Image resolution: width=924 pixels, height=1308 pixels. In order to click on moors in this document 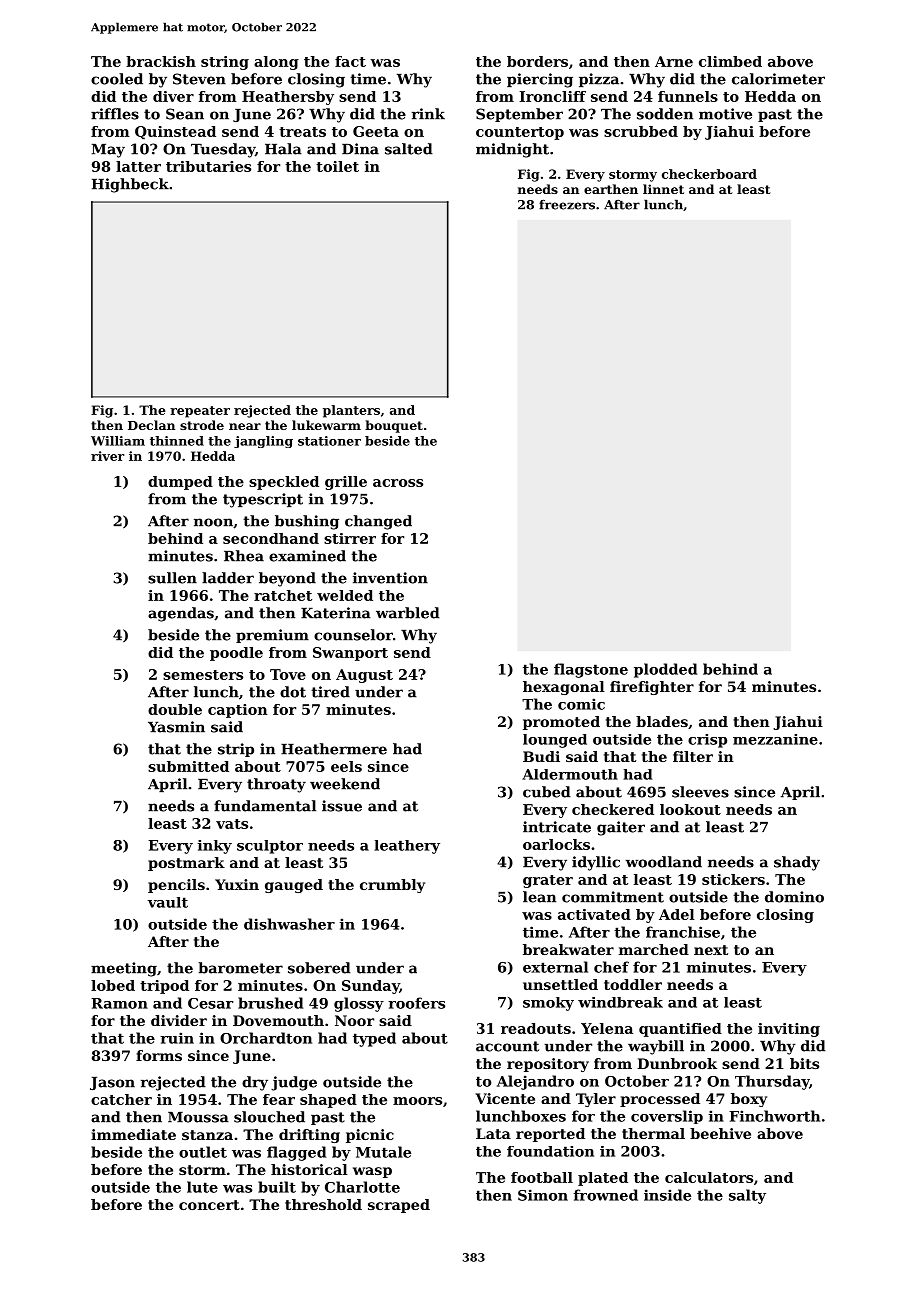, I will do `click(417, 1101)`.
